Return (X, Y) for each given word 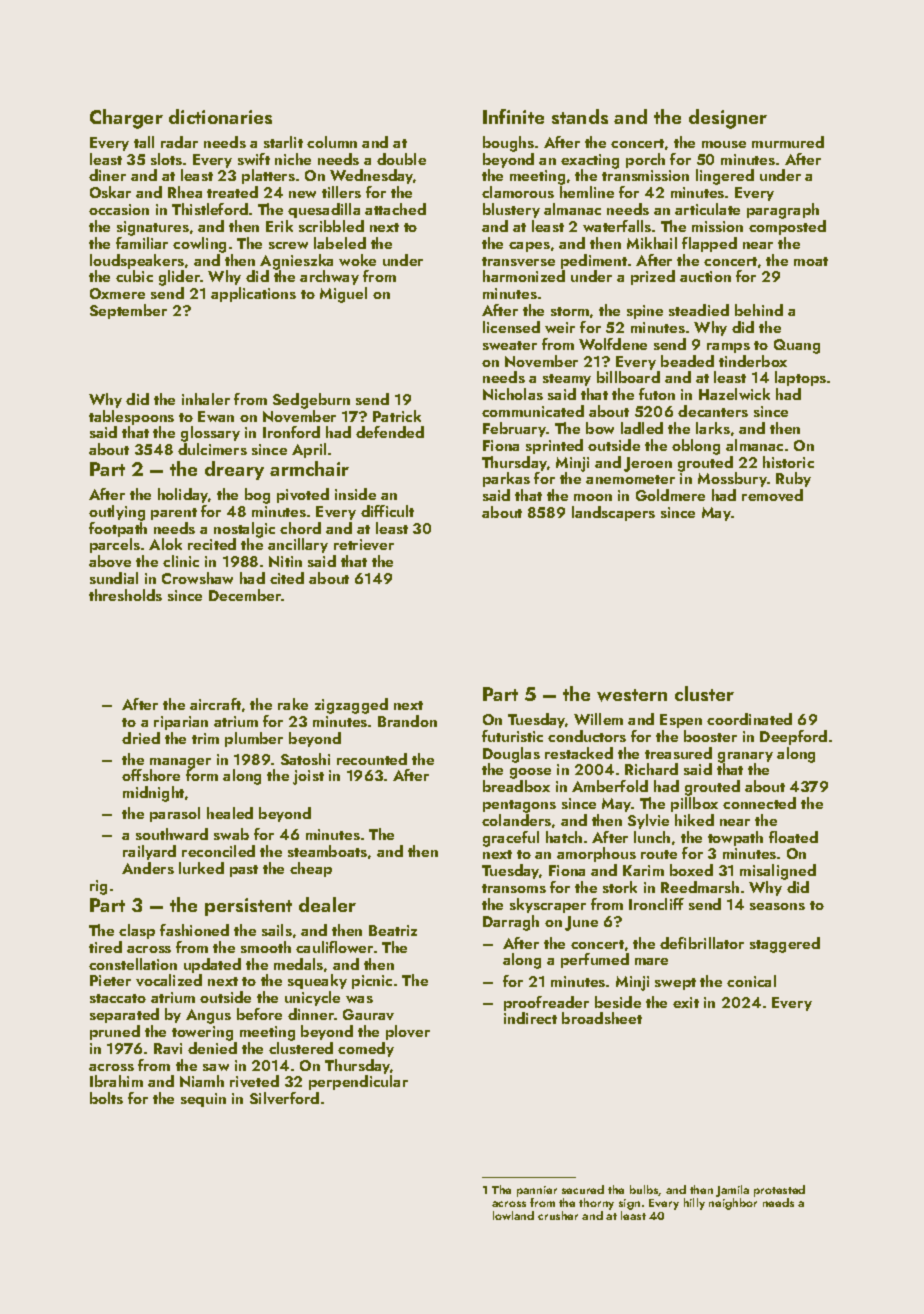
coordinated (749, 719)
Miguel (343, 295)
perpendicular (358, 1082)
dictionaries (220, 116)
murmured (788, 142)
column (332, 142)
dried (141, 738)
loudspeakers (137, 261)
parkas (506, 479)
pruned (115, 1032)
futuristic (512, 736)
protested (779, 1191)
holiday (183, 495)
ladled (642, 428)
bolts (106, 1098)
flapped (709, 244)
